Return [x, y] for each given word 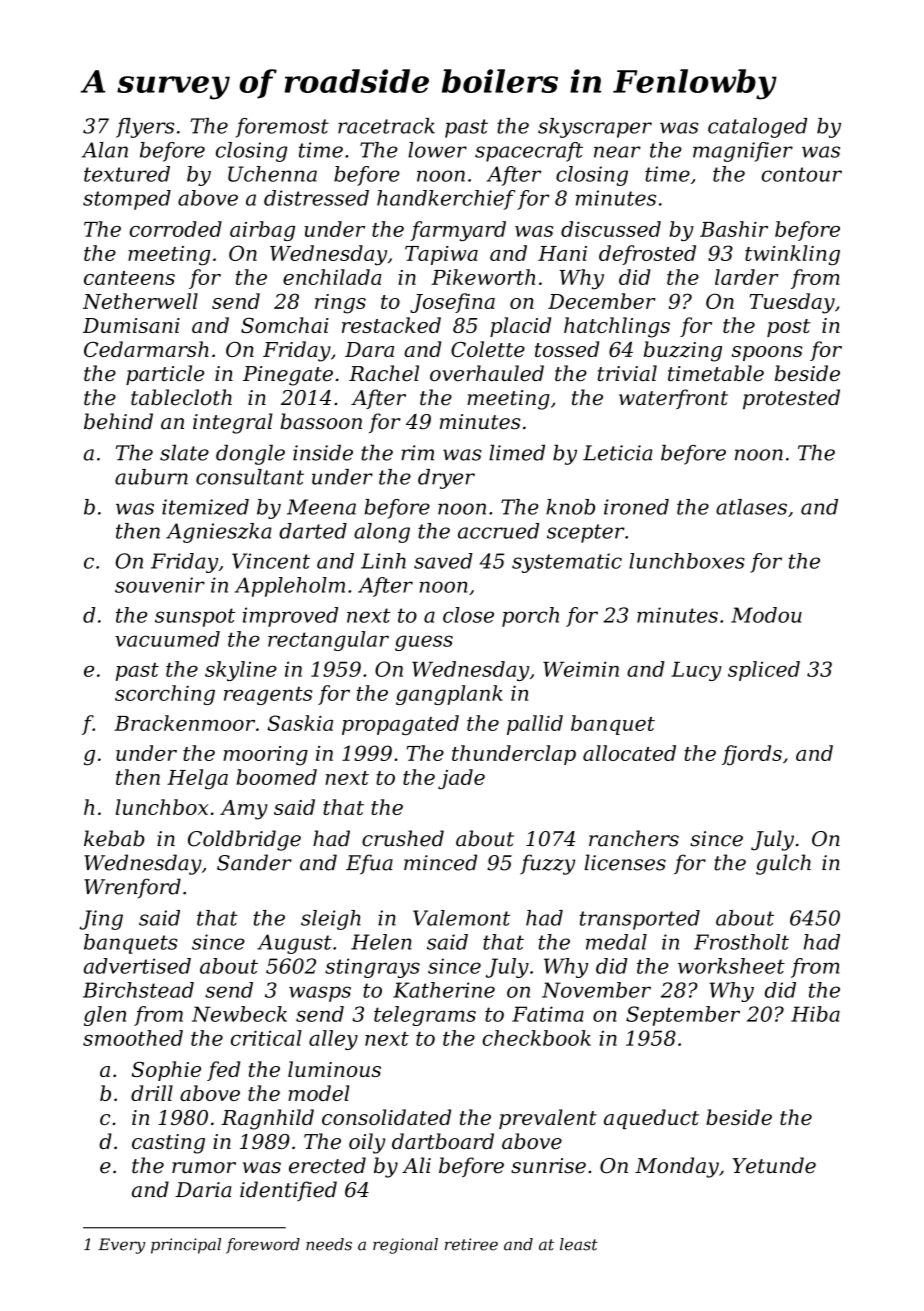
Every [121, 1246]
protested [791, 399]
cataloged [757, 128]
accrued [498, 531]
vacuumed [167, 639]
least [579, 1244]
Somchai [285, 325]
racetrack [386, 126]
